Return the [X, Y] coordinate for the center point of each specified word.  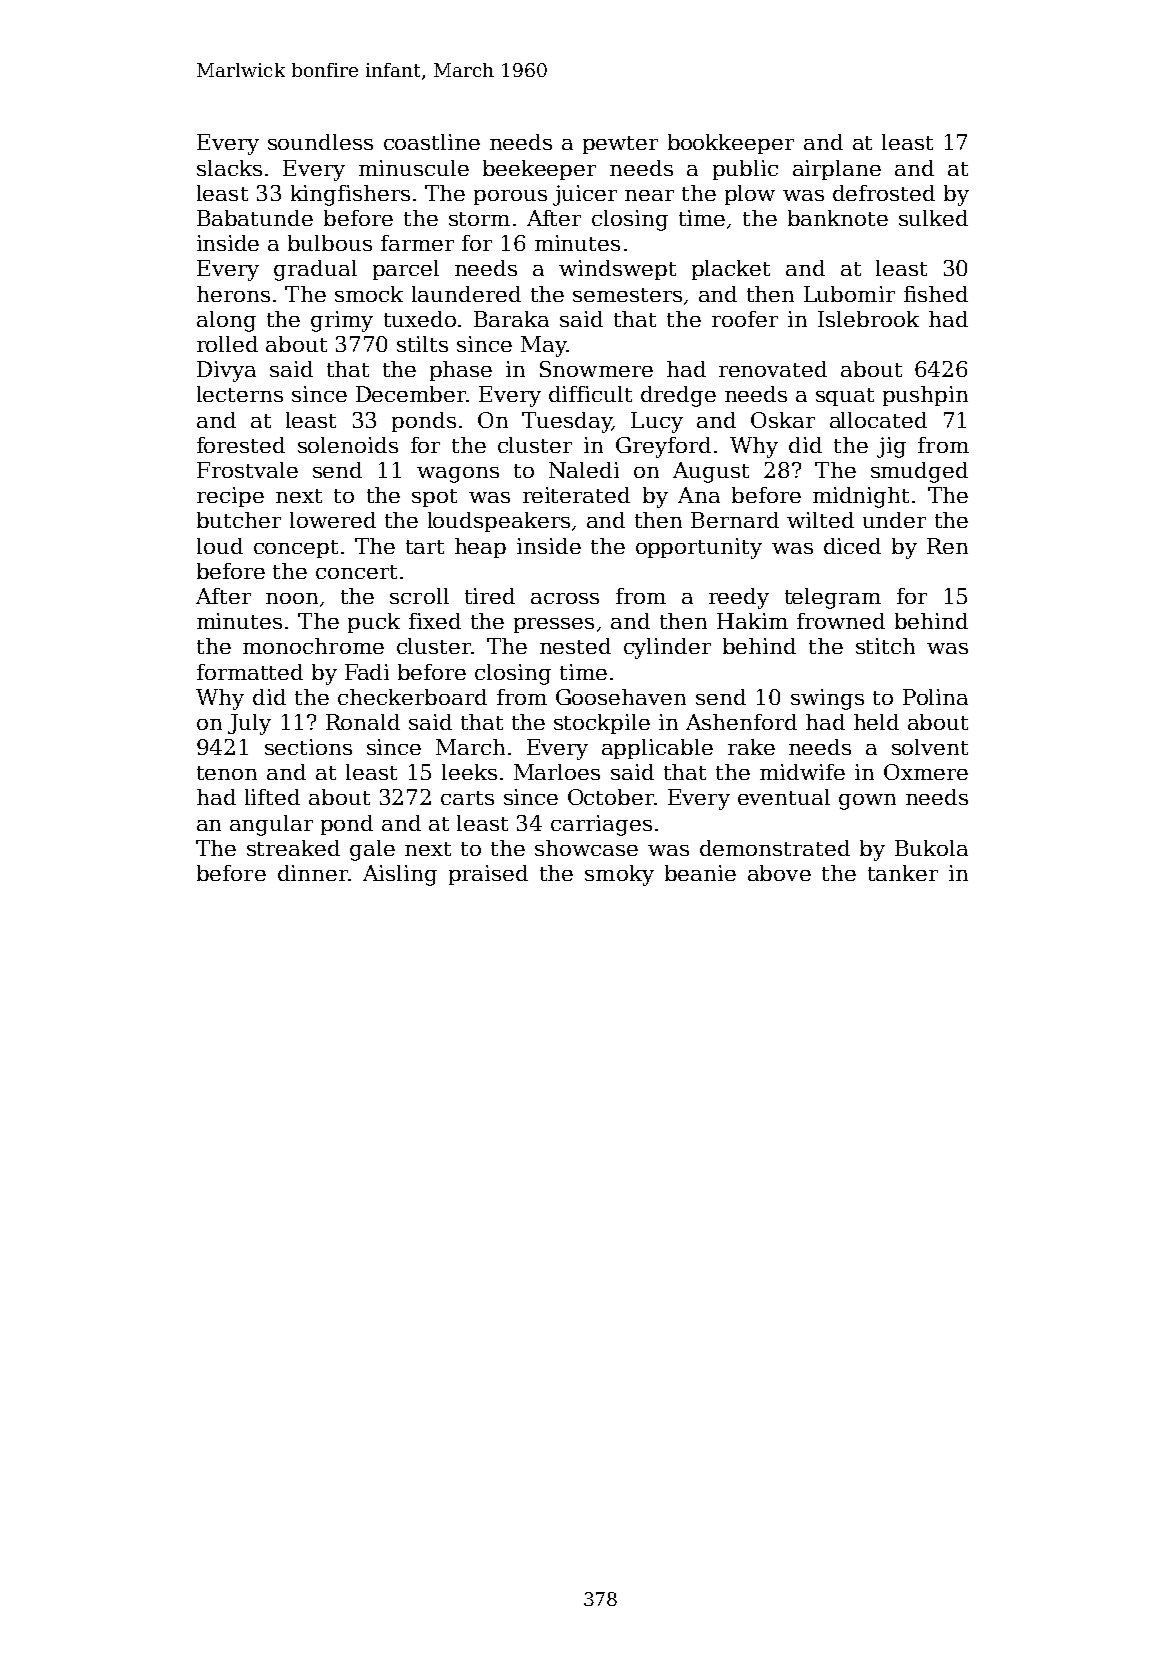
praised [488, 875]
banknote [838, 218]
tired [490, 596]
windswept [617, 270]
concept [296, 549]
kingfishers [350, 195]
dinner [313, 873]
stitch [885, 646]
